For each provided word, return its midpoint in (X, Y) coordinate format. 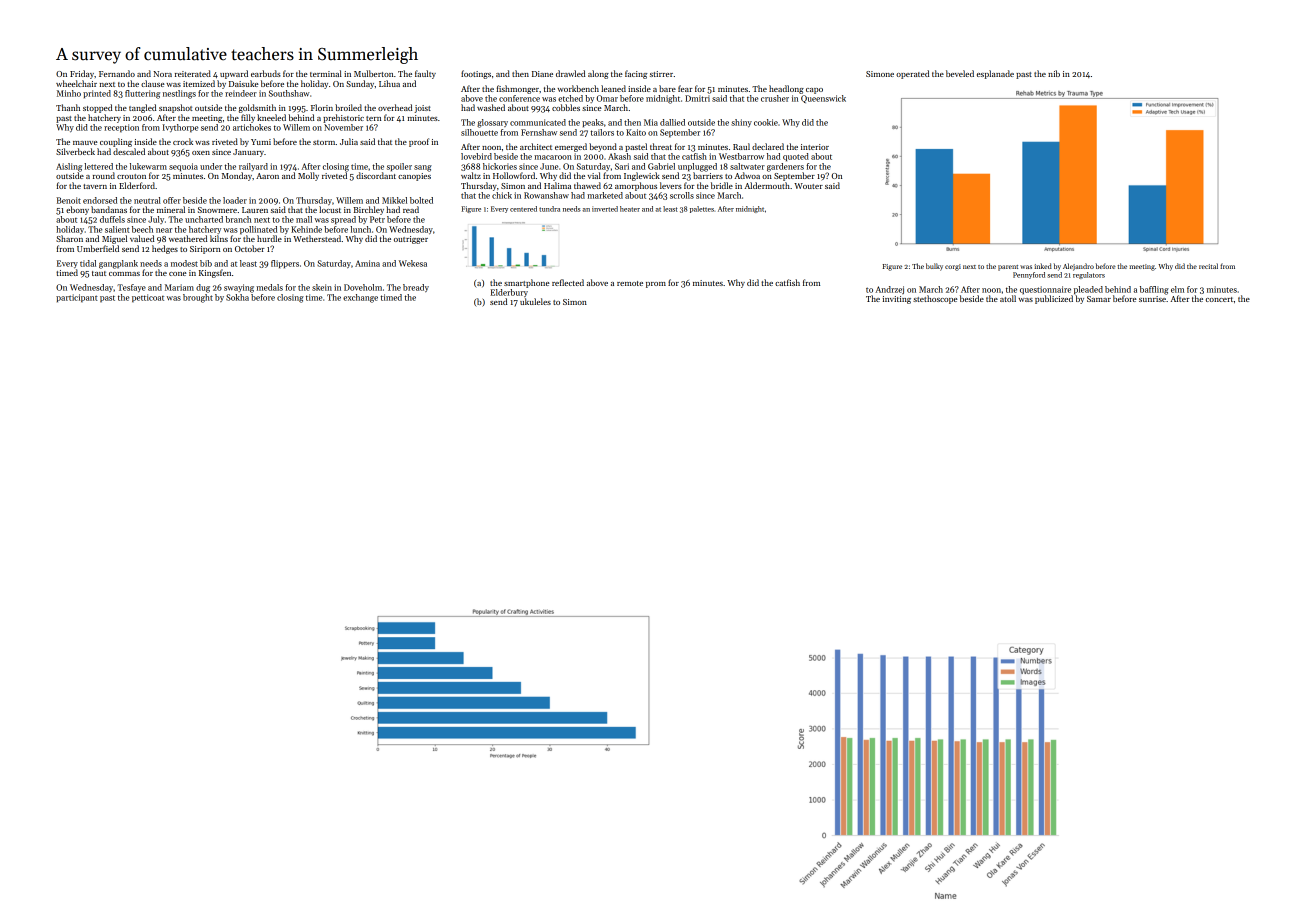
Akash (619, 156)
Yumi (261, 142)
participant (77, 298)
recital (1208, 266)
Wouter (808, 186)
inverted (605, 209)
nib (1054, 73)
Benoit (69, 200)
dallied (672, 122)
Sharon (69, 238)
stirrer (661, 74)
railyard (253, 167)
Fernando (117, 73)
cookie (766, 122)
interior (815, 147)
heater (630, 209)
